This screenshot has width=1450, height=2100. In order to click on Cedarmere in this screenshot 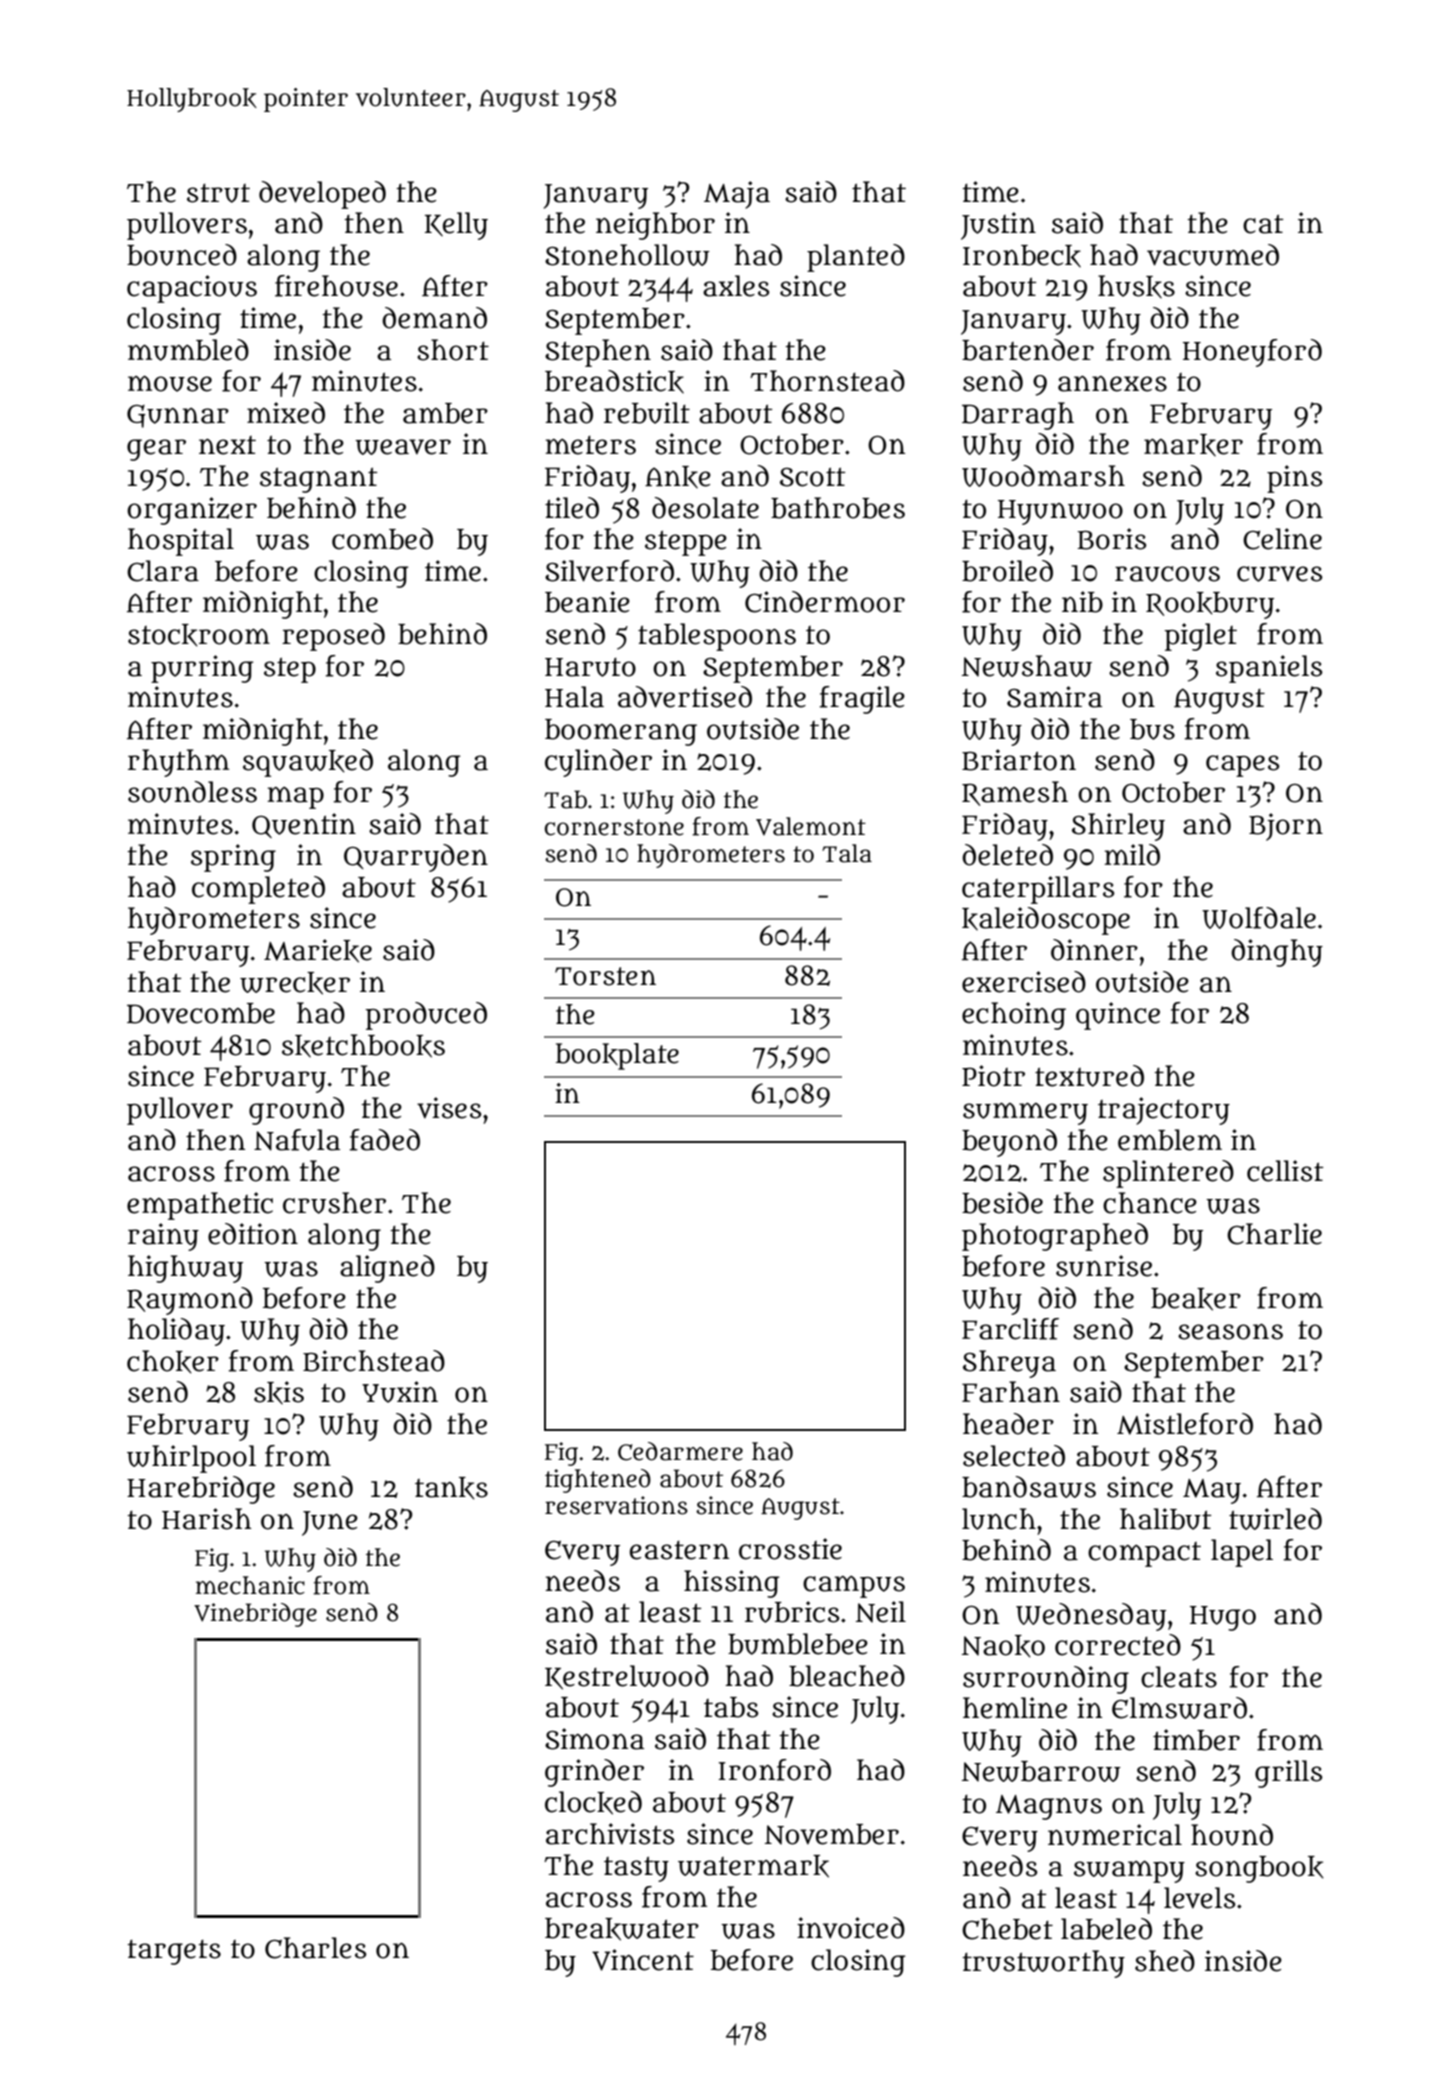, I will do `click(680, 1451)`.
